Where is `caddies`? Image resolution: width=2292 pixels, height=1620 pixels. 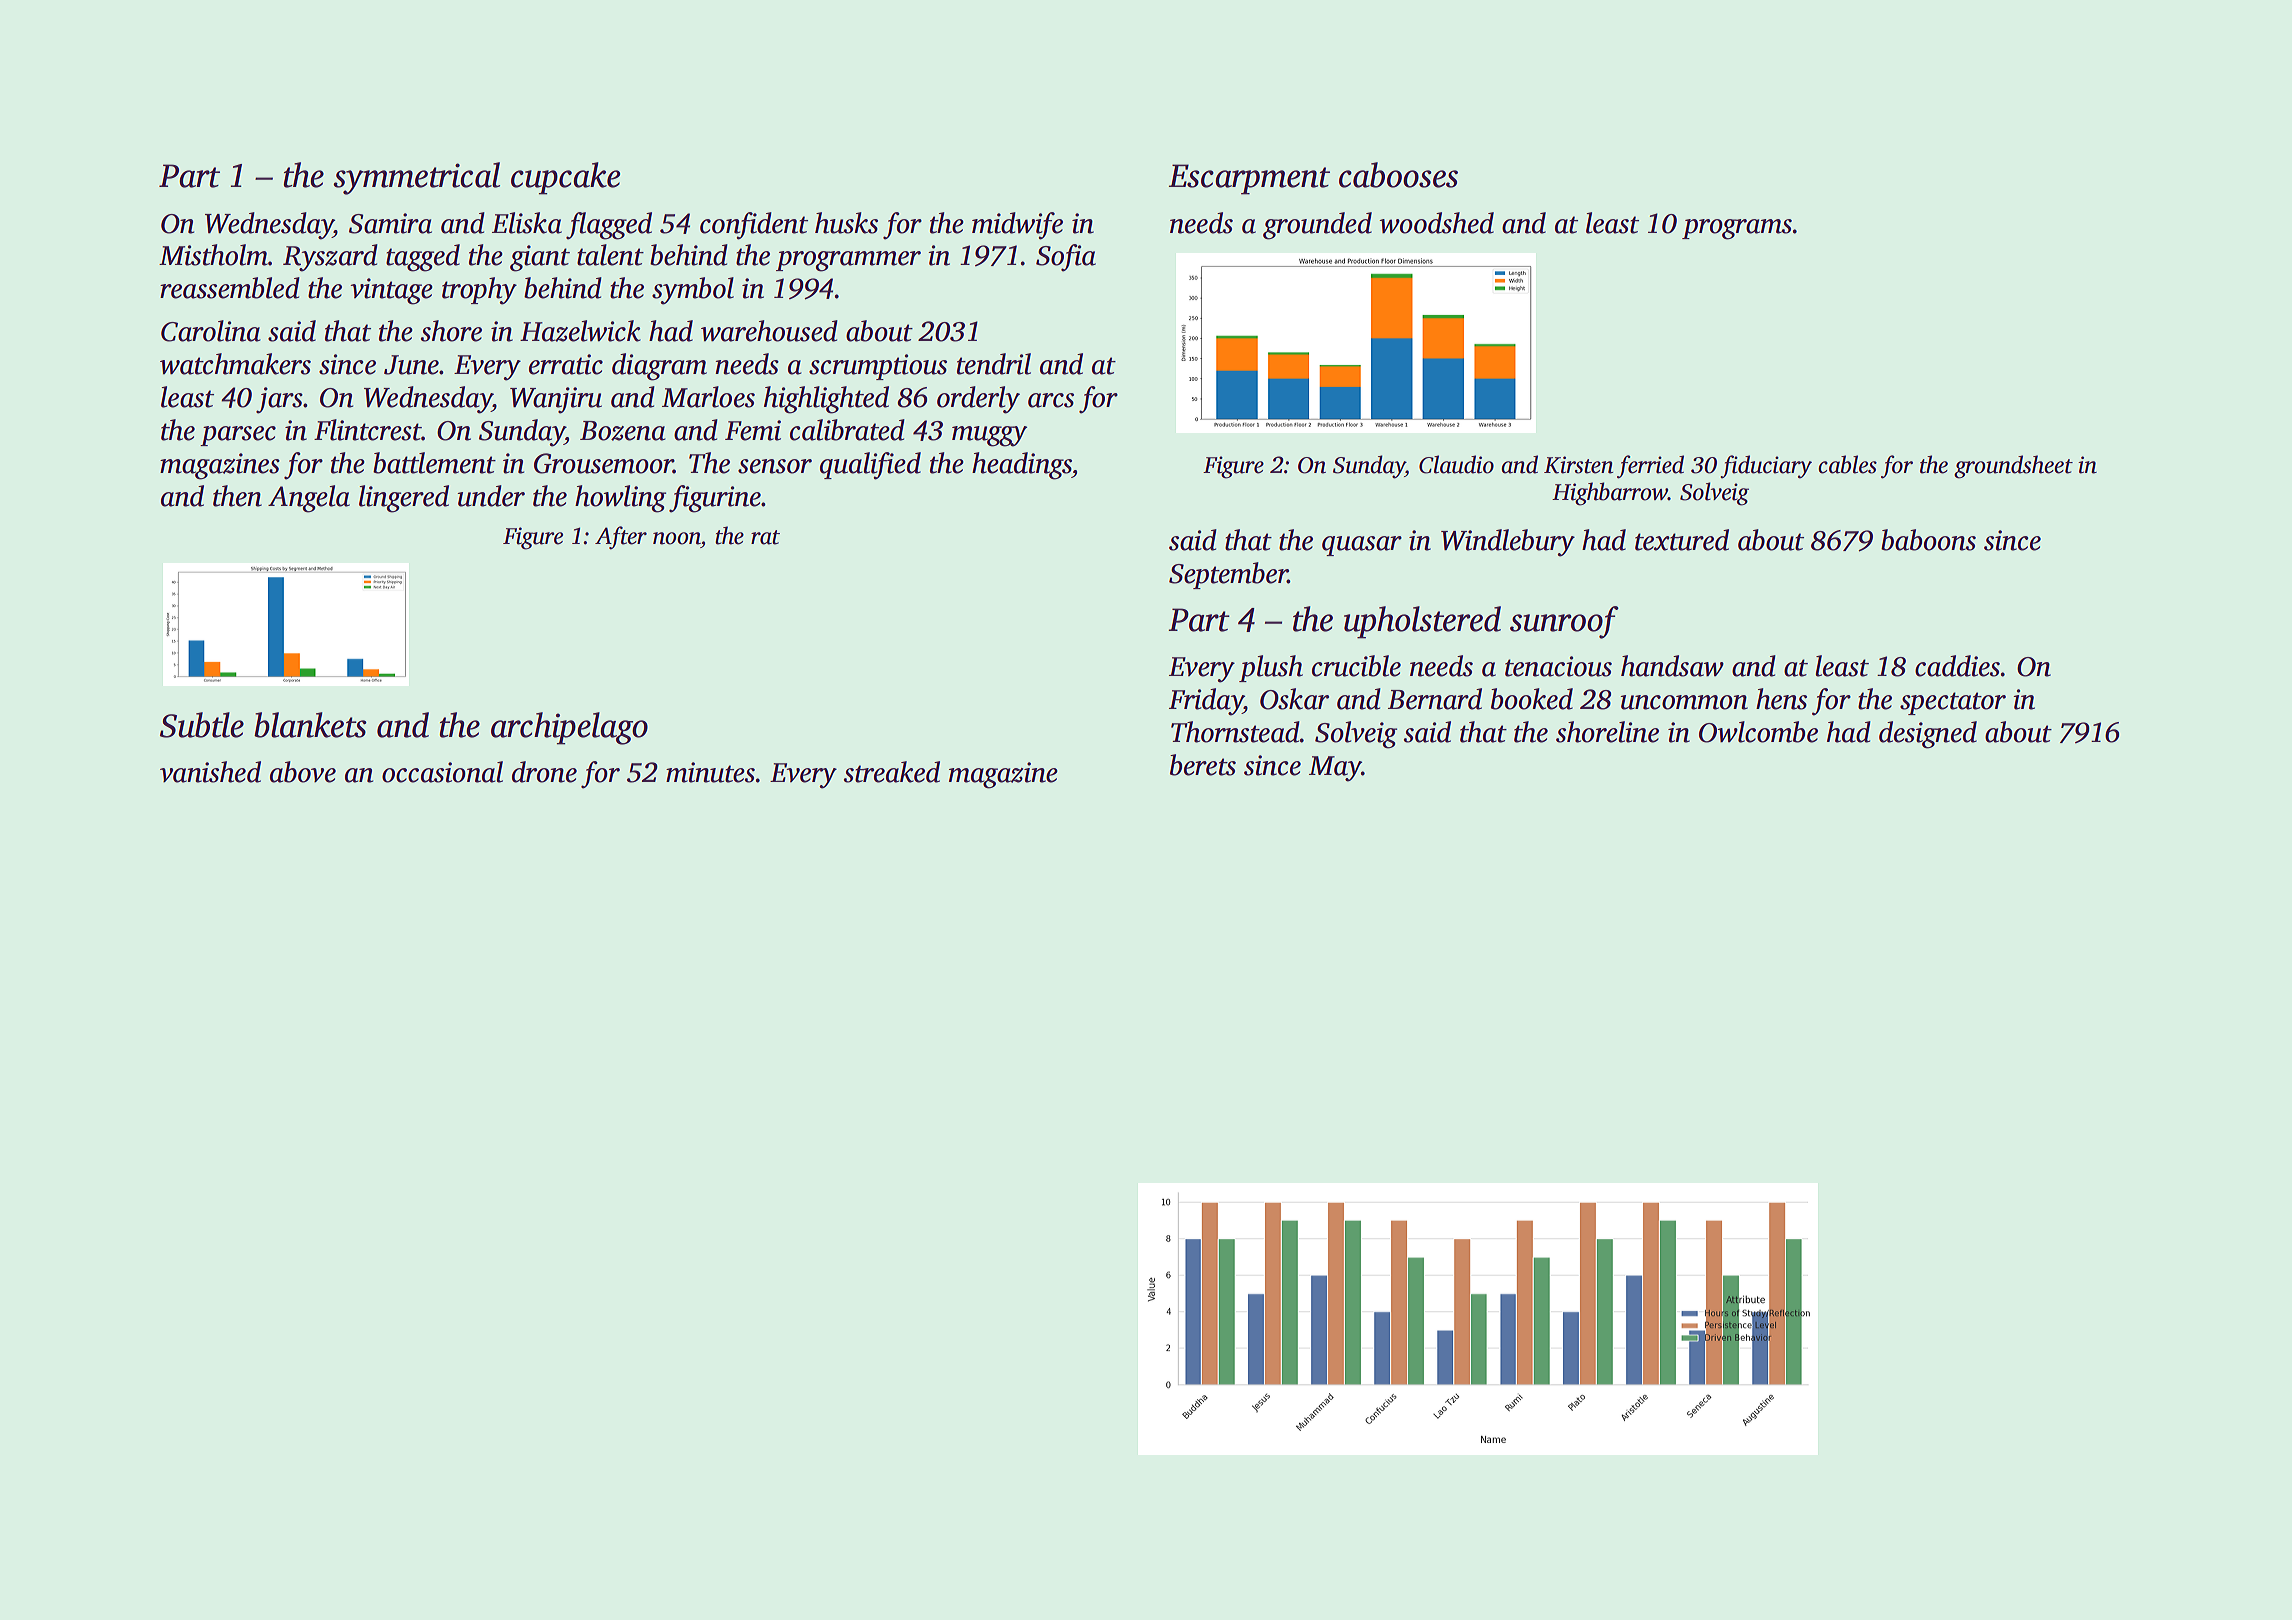
caddies is located at coordinates (1957, 666).
